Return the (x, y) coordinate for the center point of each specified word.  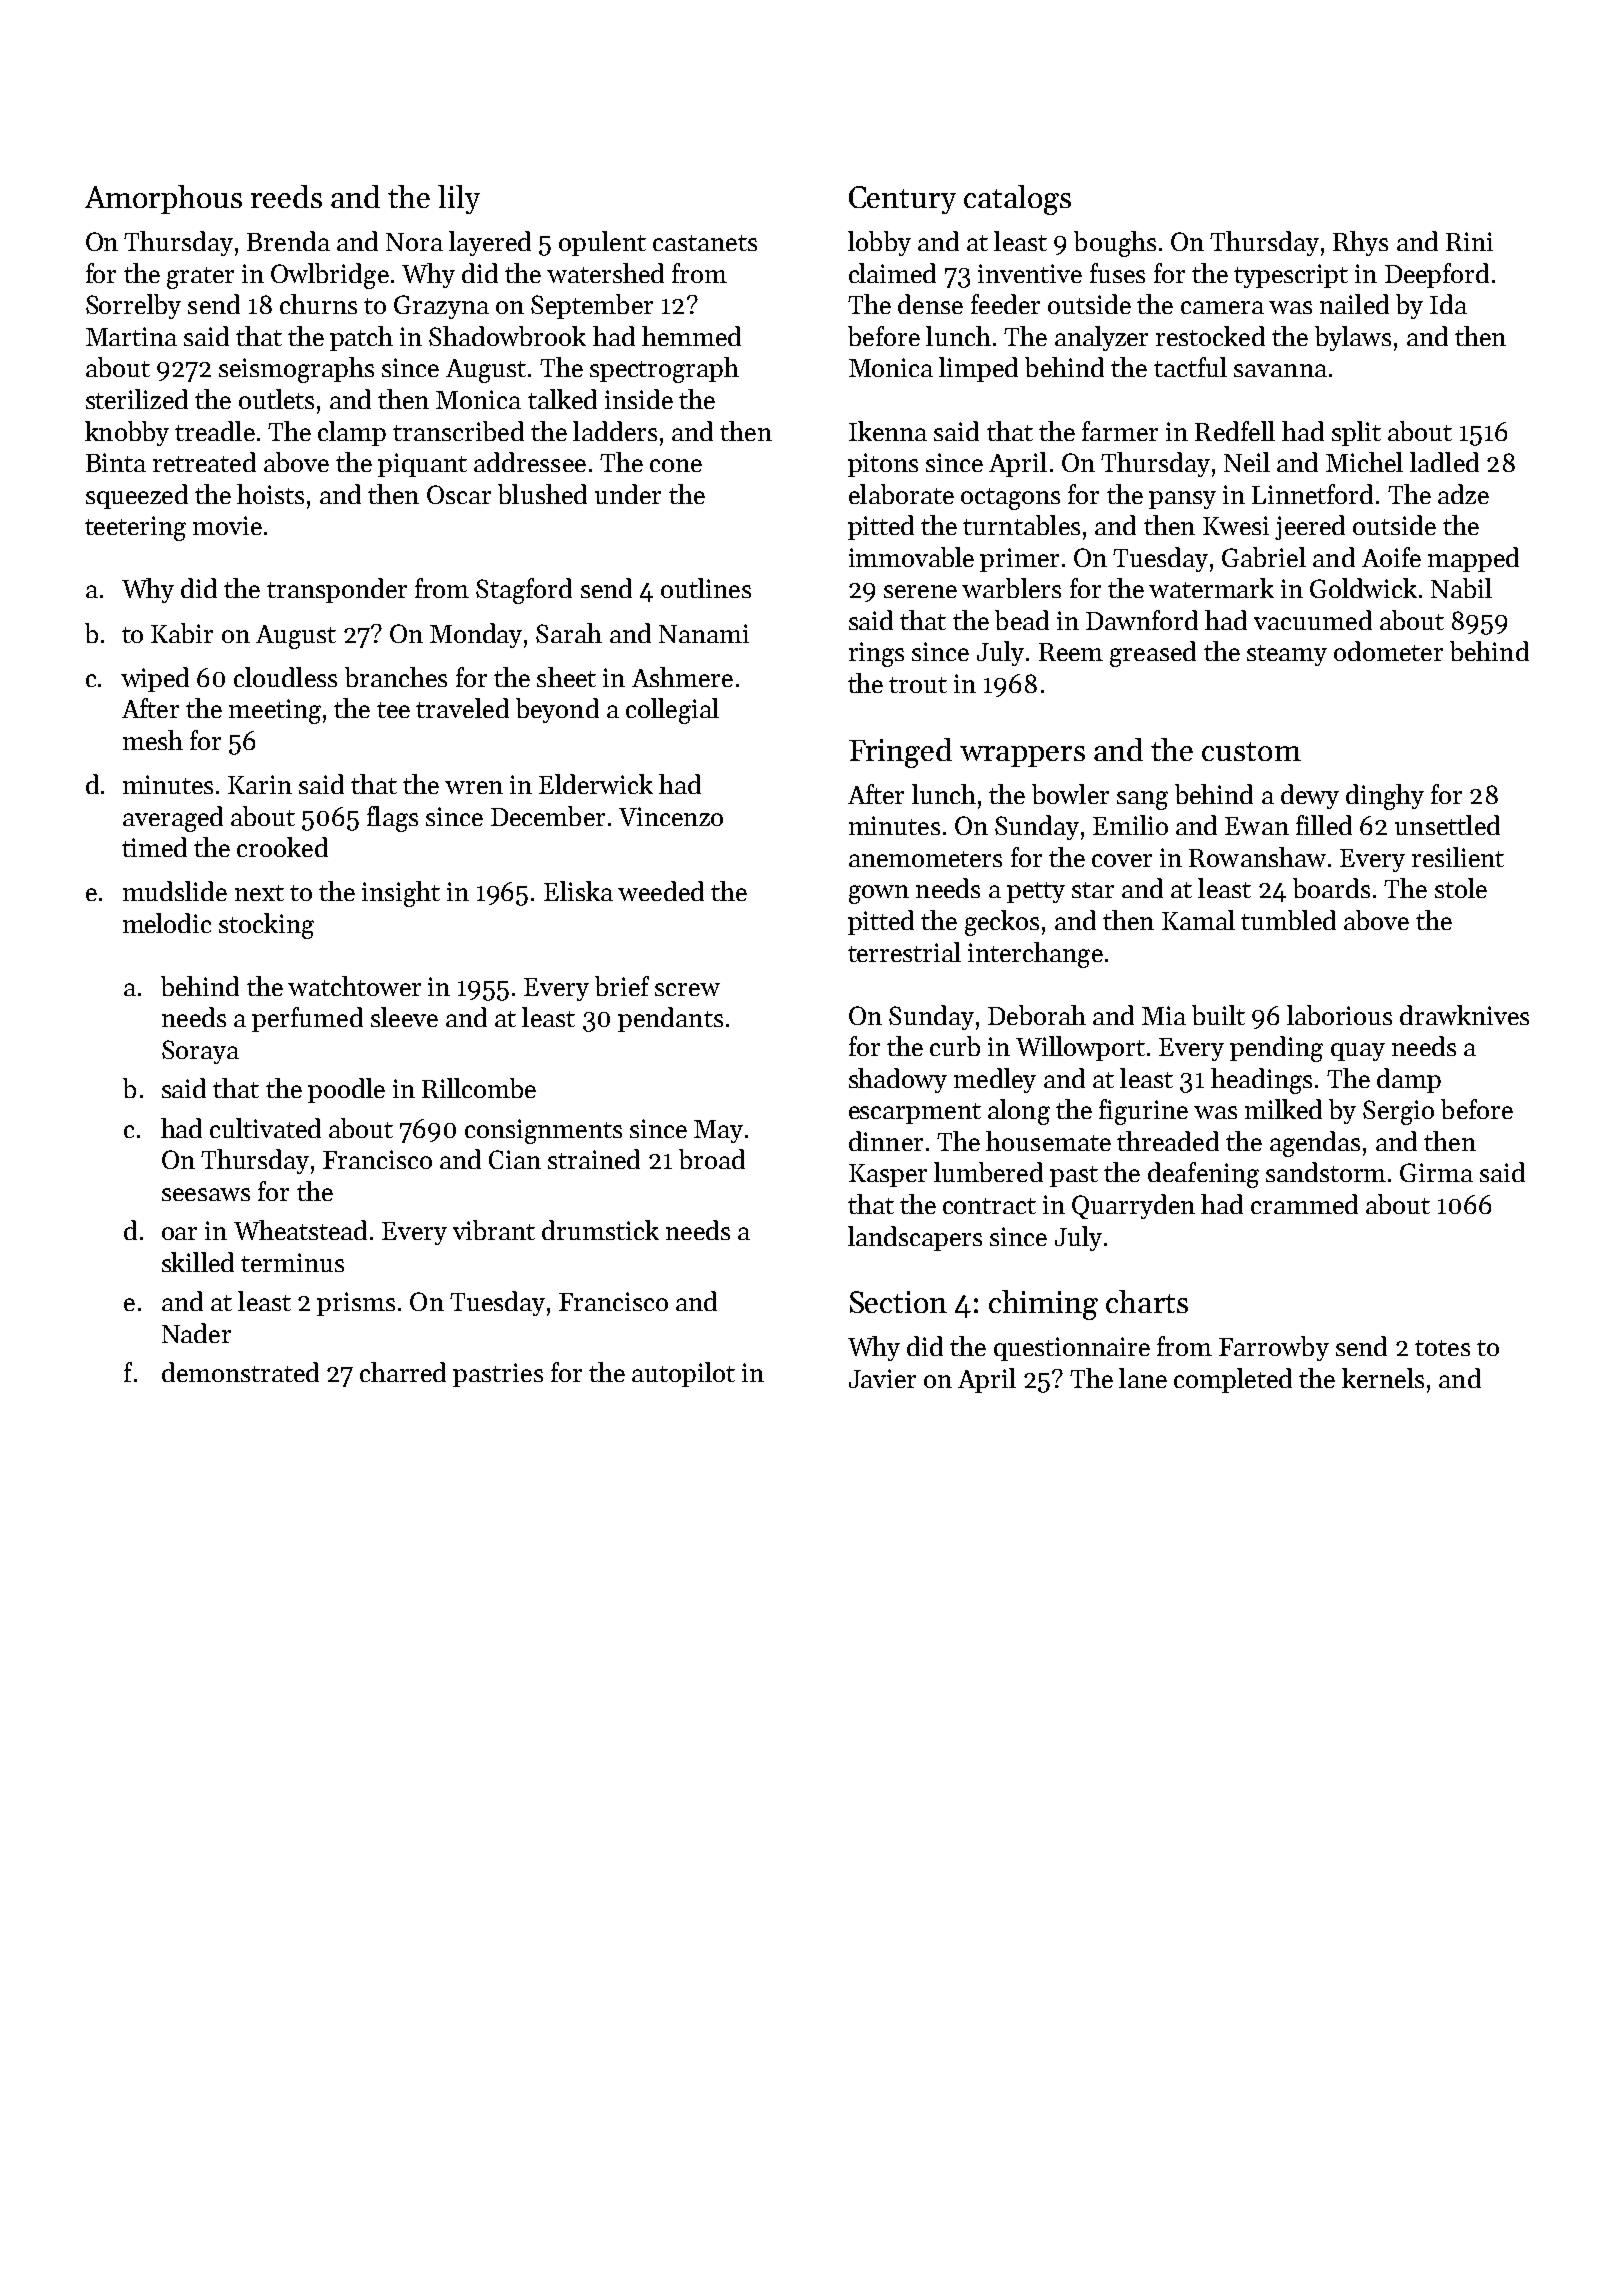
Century (902, 200)
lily (459, 199)
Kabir (182, 633)
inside (639, 399)
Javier (882, 1378)
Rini (1469, 241)
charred (403, 1372)
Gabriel (1264, 557)
